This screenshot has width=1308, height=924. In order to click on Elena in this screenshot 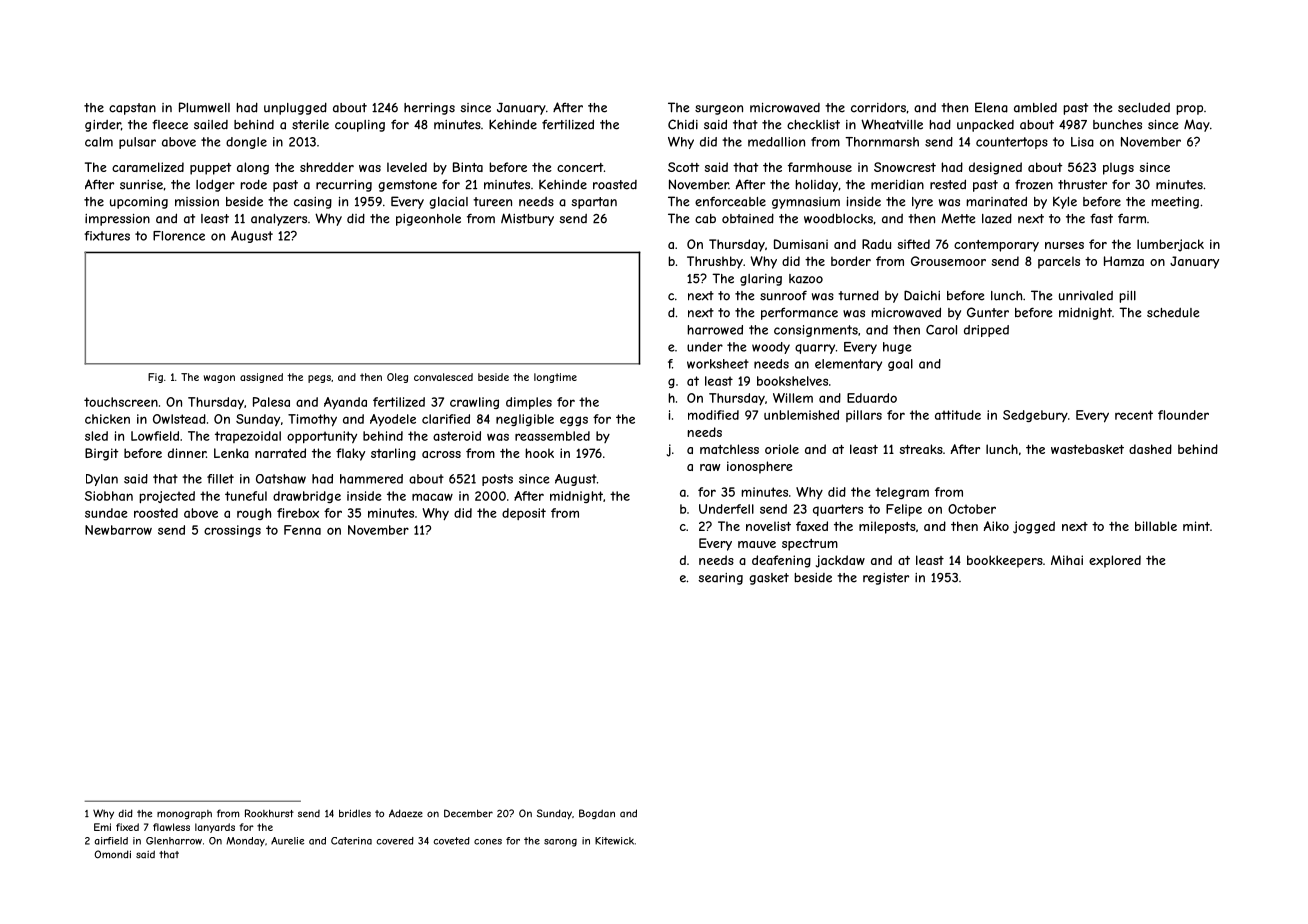, I will do `click(991, 107)`.
